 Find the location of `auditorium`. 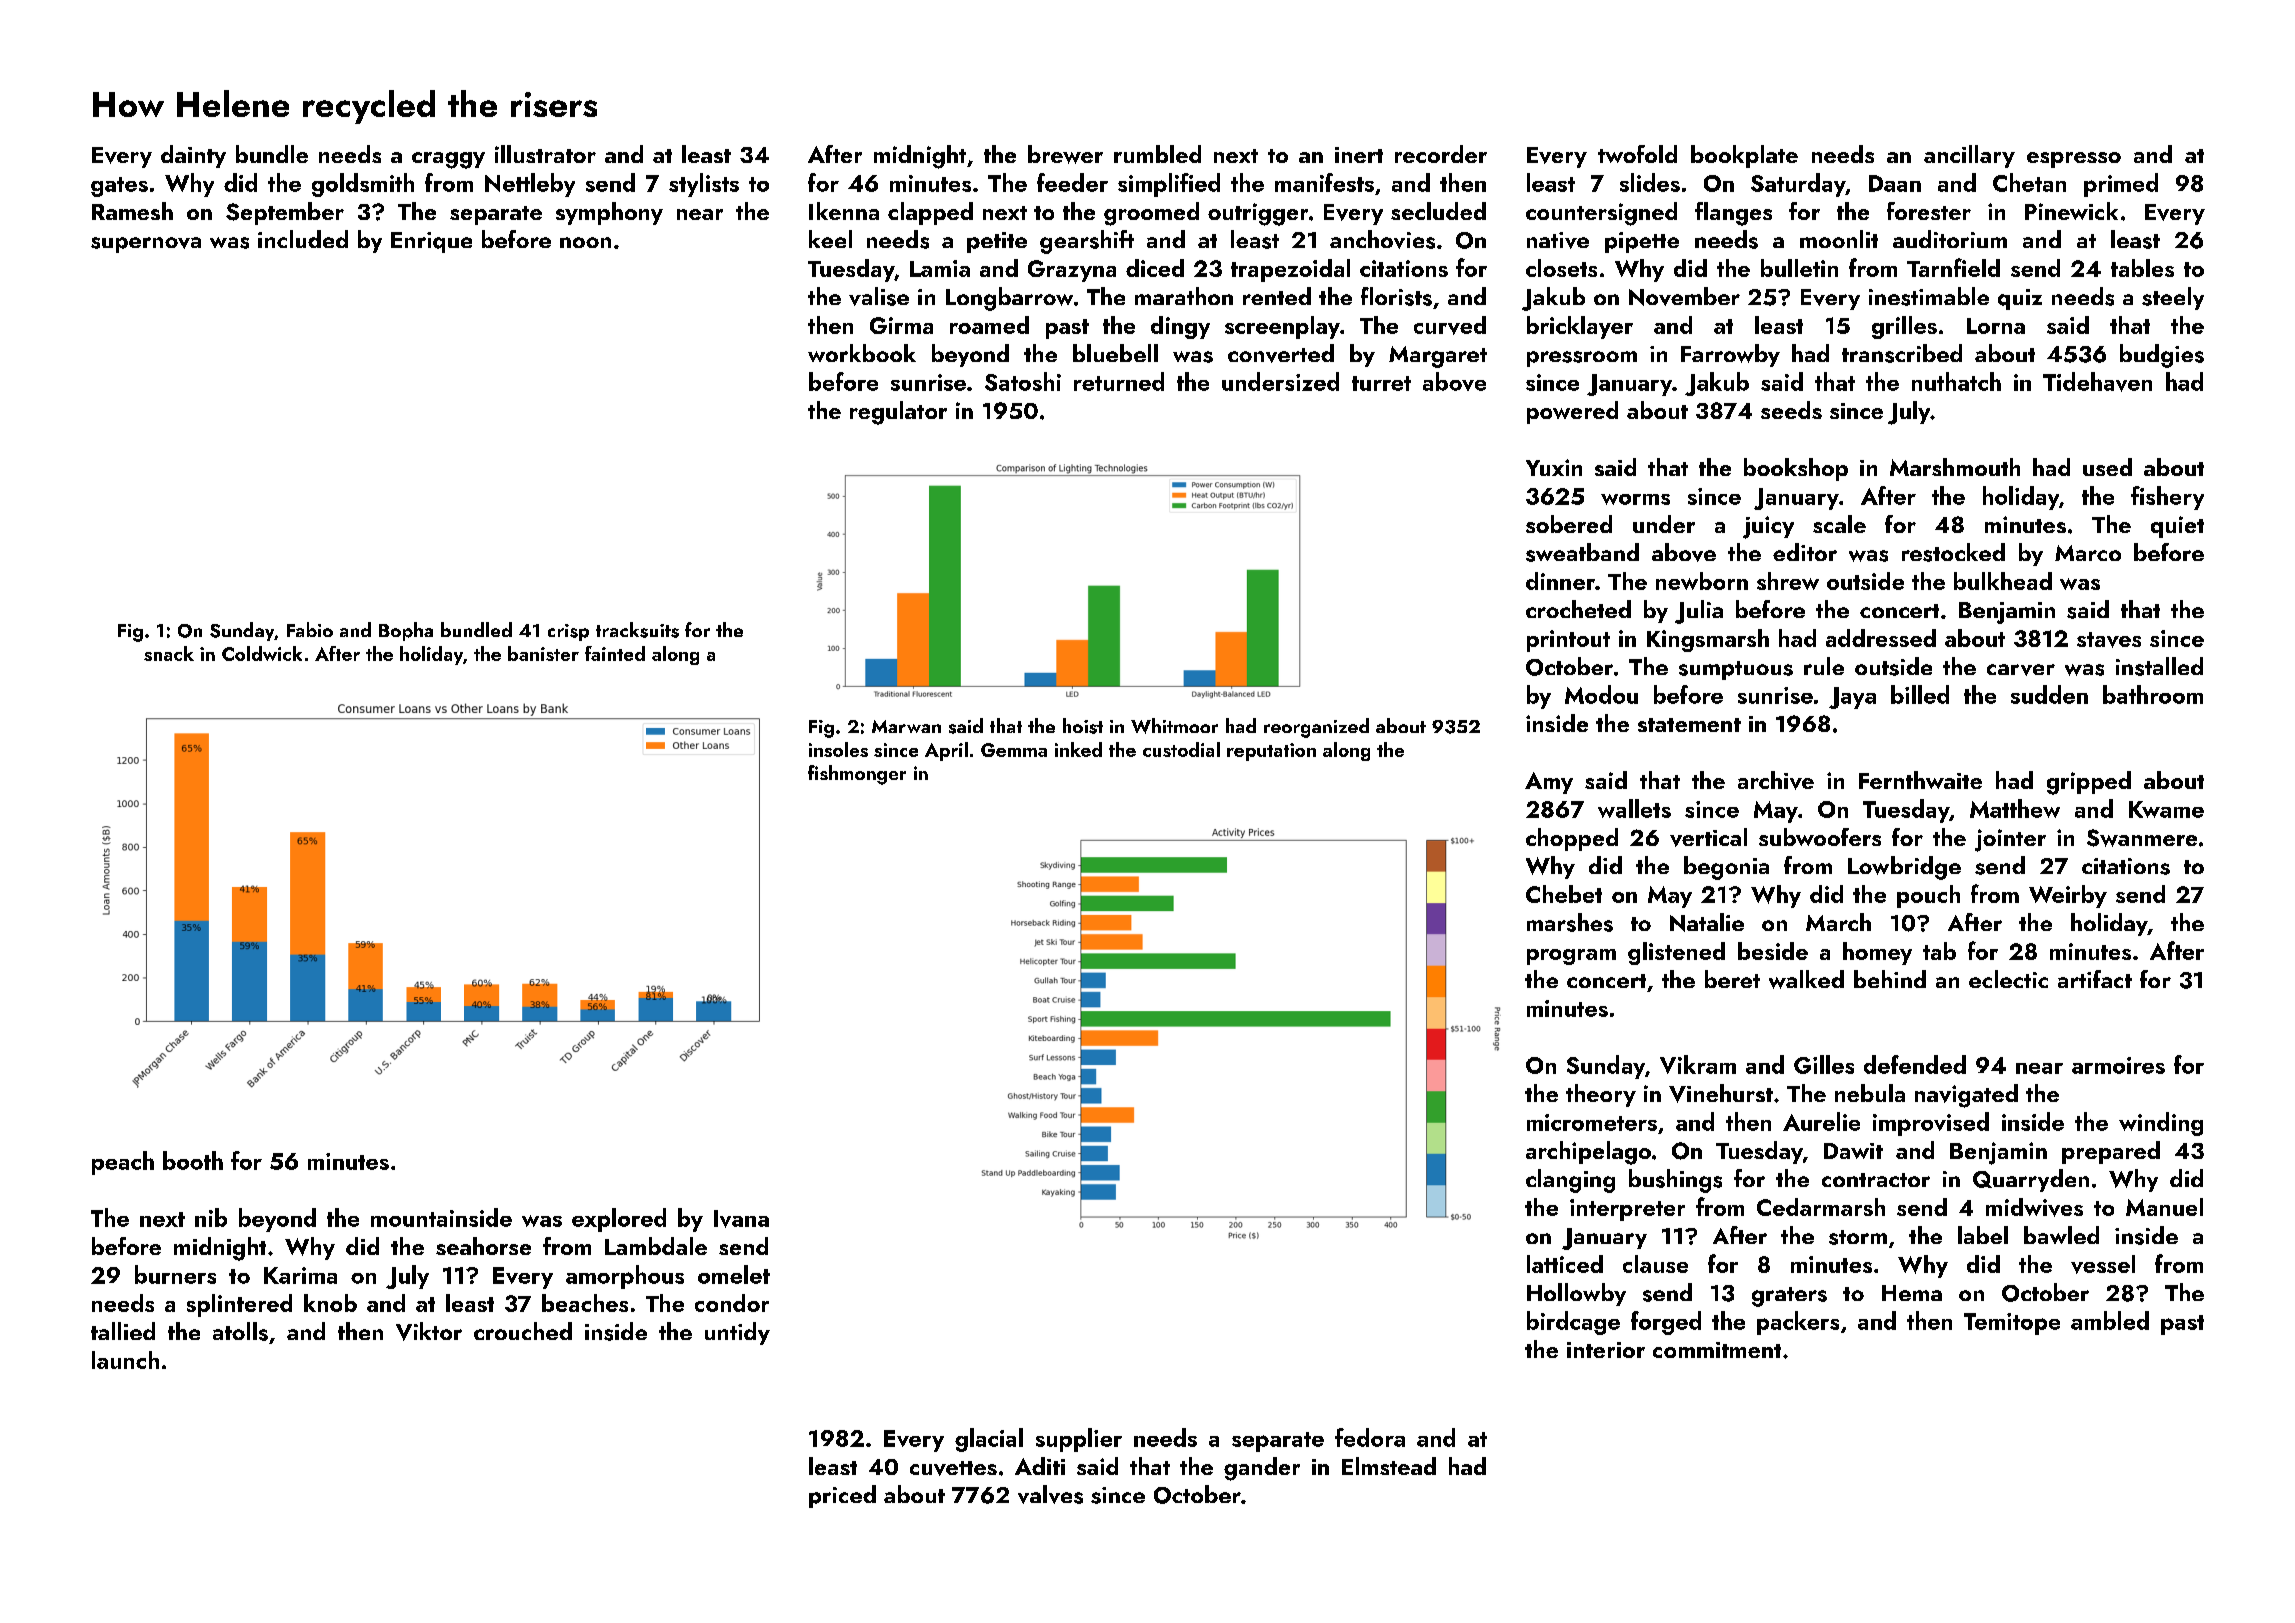

auditorium is located at coordinates (1950, 239).
